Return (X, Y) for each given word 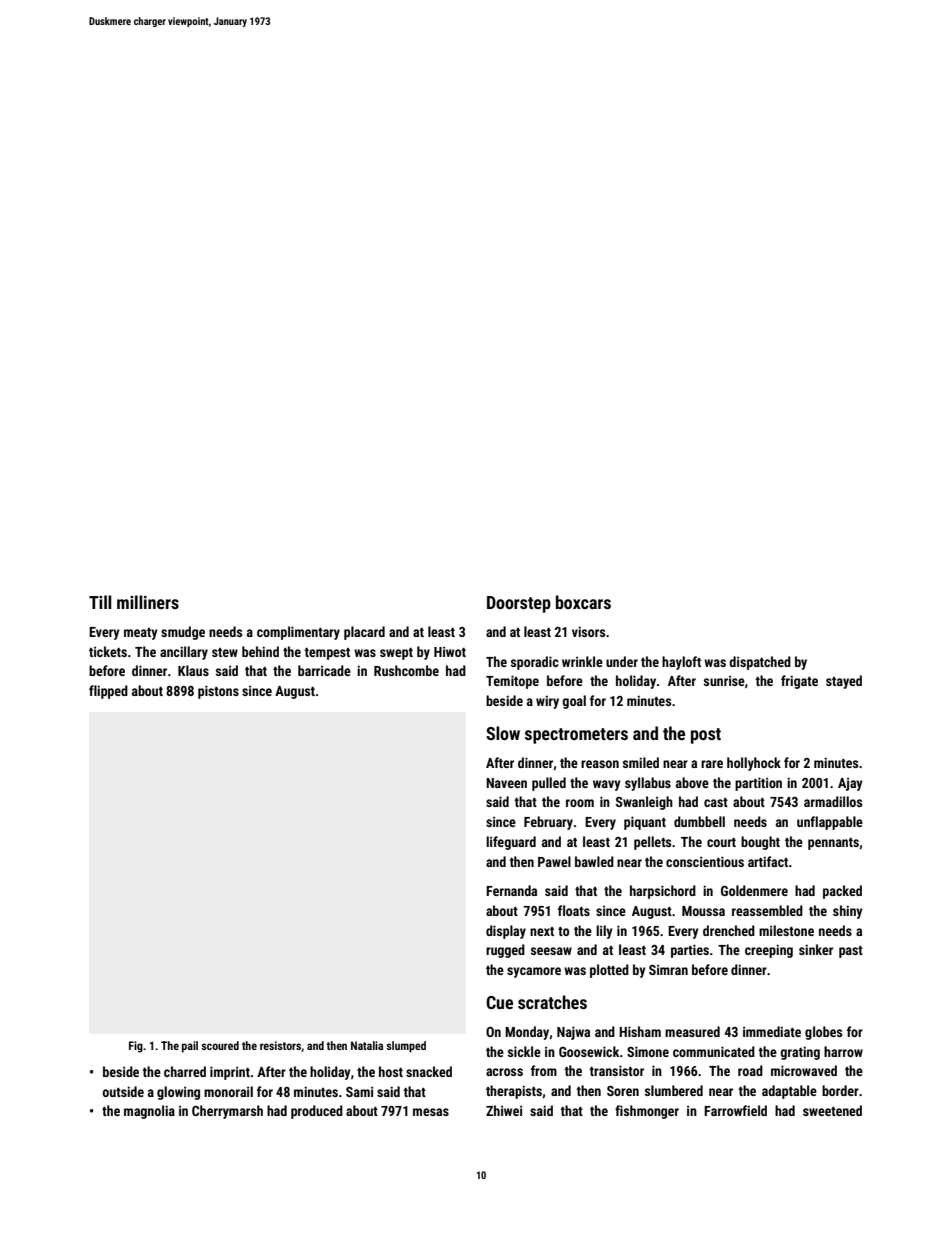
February (548, 823)
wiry (547, 702)
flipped (108, 692)
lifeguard (511, 843)
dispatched (760, 663)
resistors (280, 1045)
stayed (844, 682)
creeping (769, 951)
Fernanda (511, 890)
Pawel (554, 861)
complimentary (298, 633)
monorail (228, 1091)
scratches (552, 1002)
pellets (652, 843)
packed (842, 892)
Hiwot (450, 652)
